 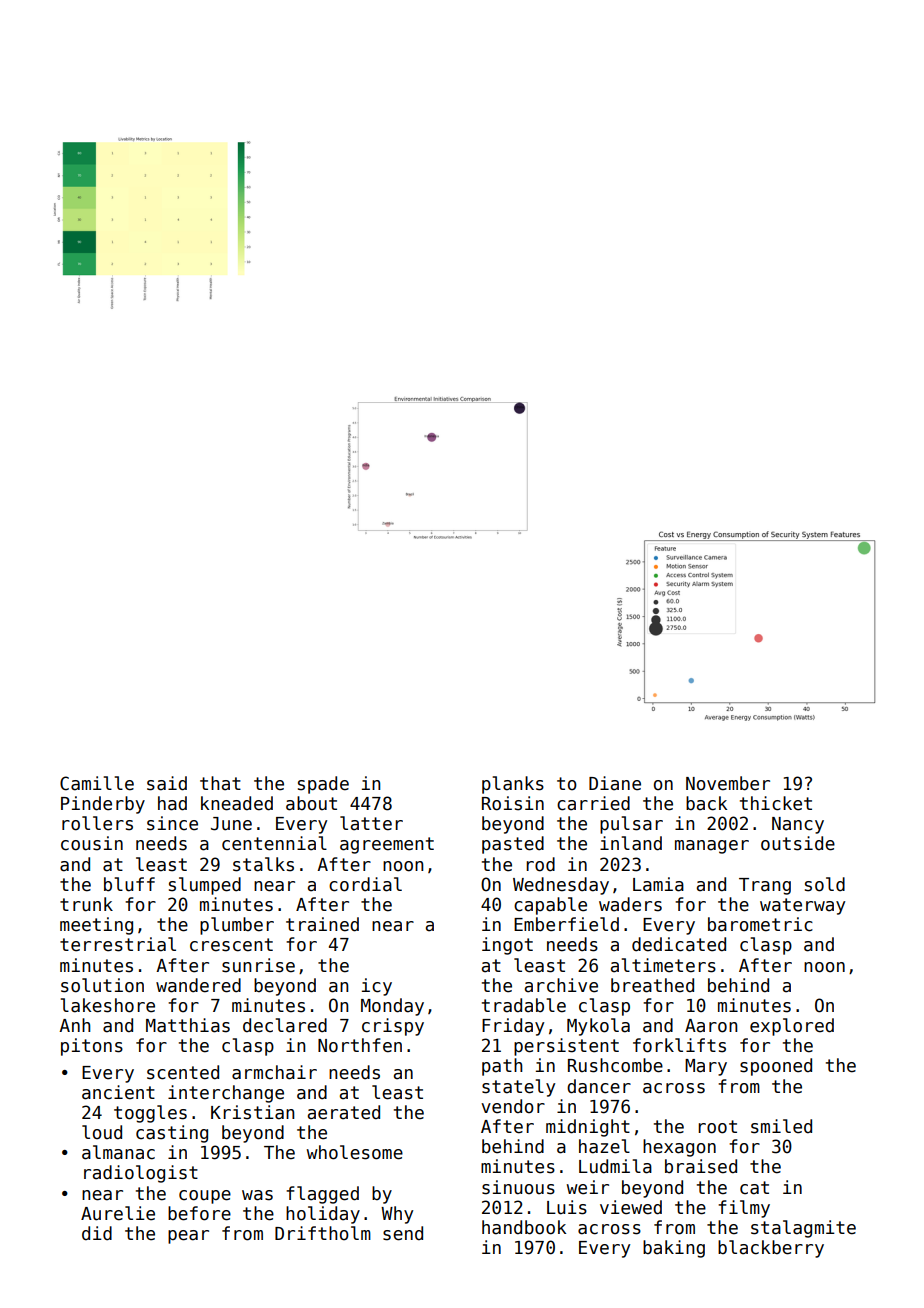 I want to click on path, so click(x=502, y=1067).
